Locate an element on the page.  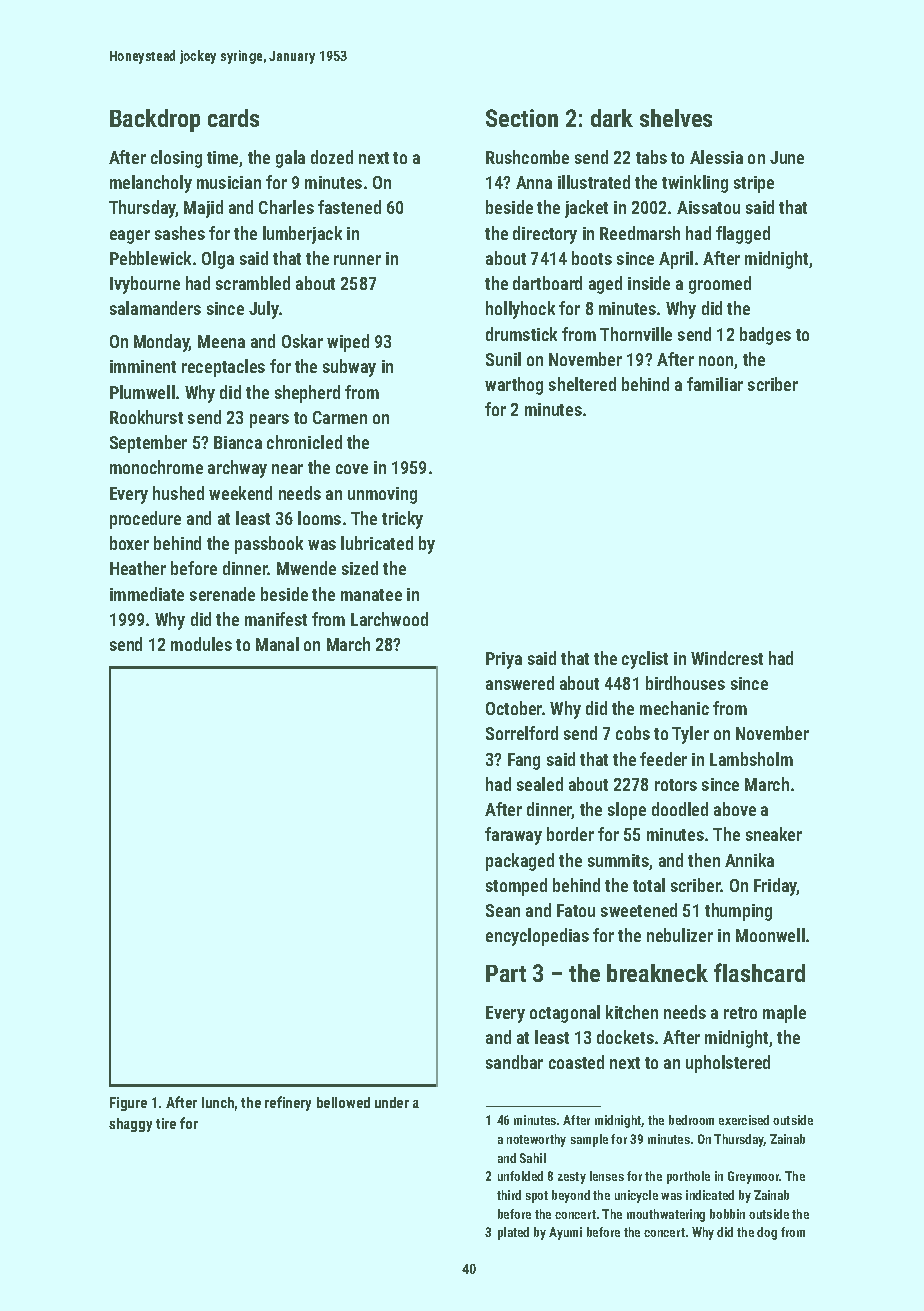
Ayumi is located at coordinates (565, 1233).
